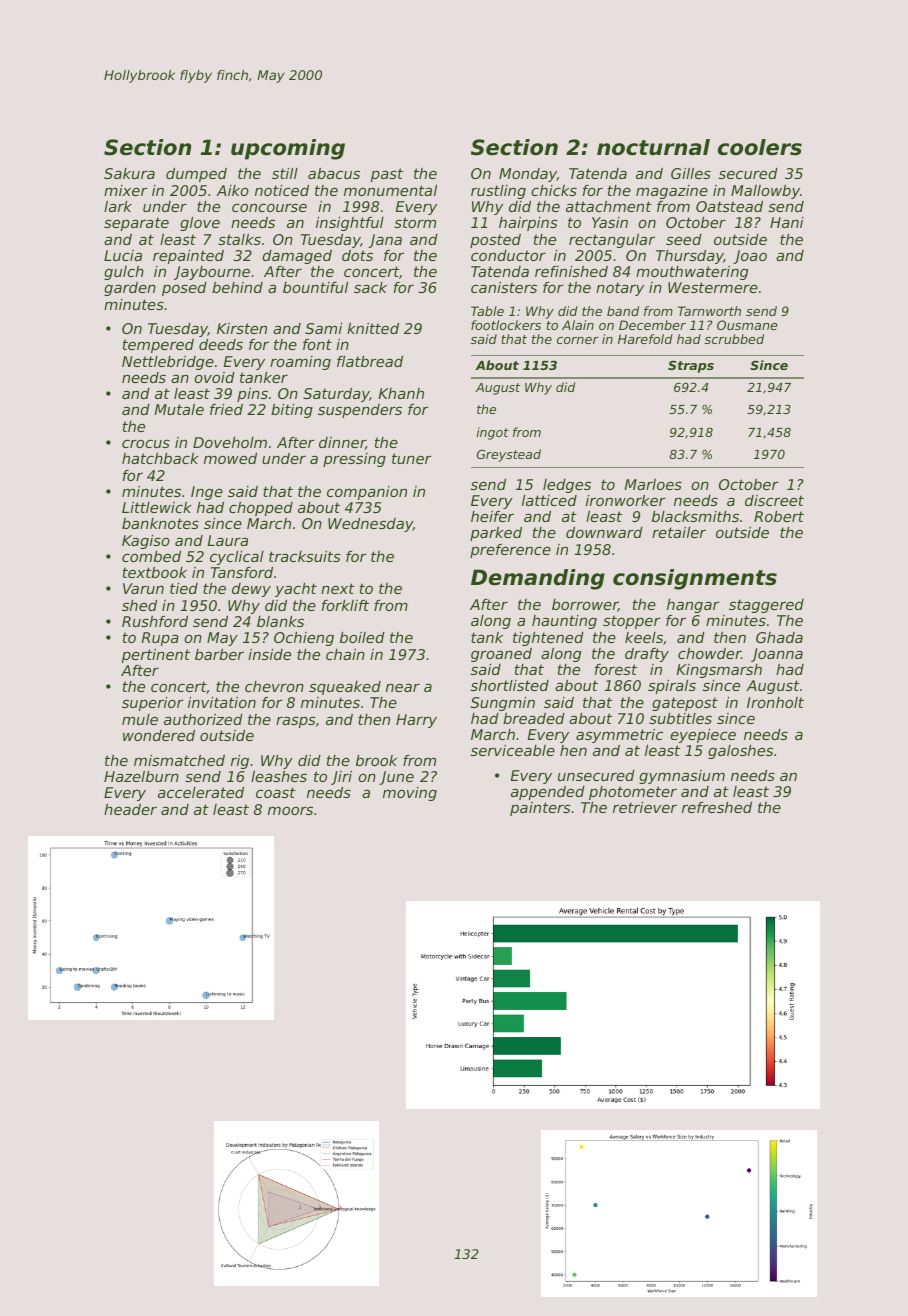 This document has height=1316, width=908. What do you see at coordinates (124, 273) in the document?
I see `gulch` at bounding box center [124, 273].
